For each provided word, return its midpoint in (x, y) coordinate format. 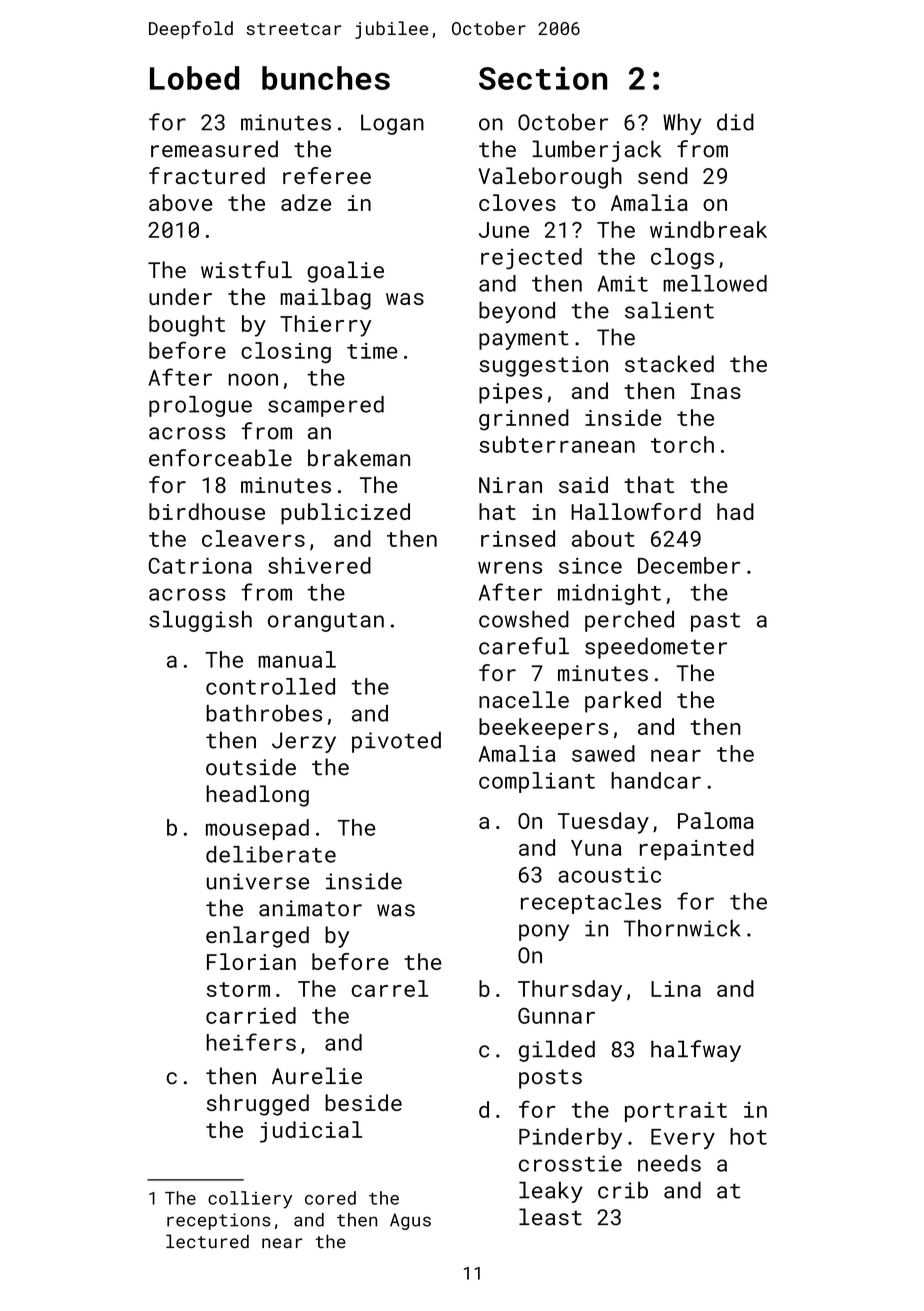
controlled (270, 686)
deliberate (271, 854)
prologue (200, 406)
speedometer (656, 648)
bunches (326, 78)
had (735, 511)
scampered (326, 406)
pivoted (396, 742)
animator (310, 908)
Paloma (716, 820)
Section (543, 78)
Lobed (194, 78)
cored (330, 1198)
